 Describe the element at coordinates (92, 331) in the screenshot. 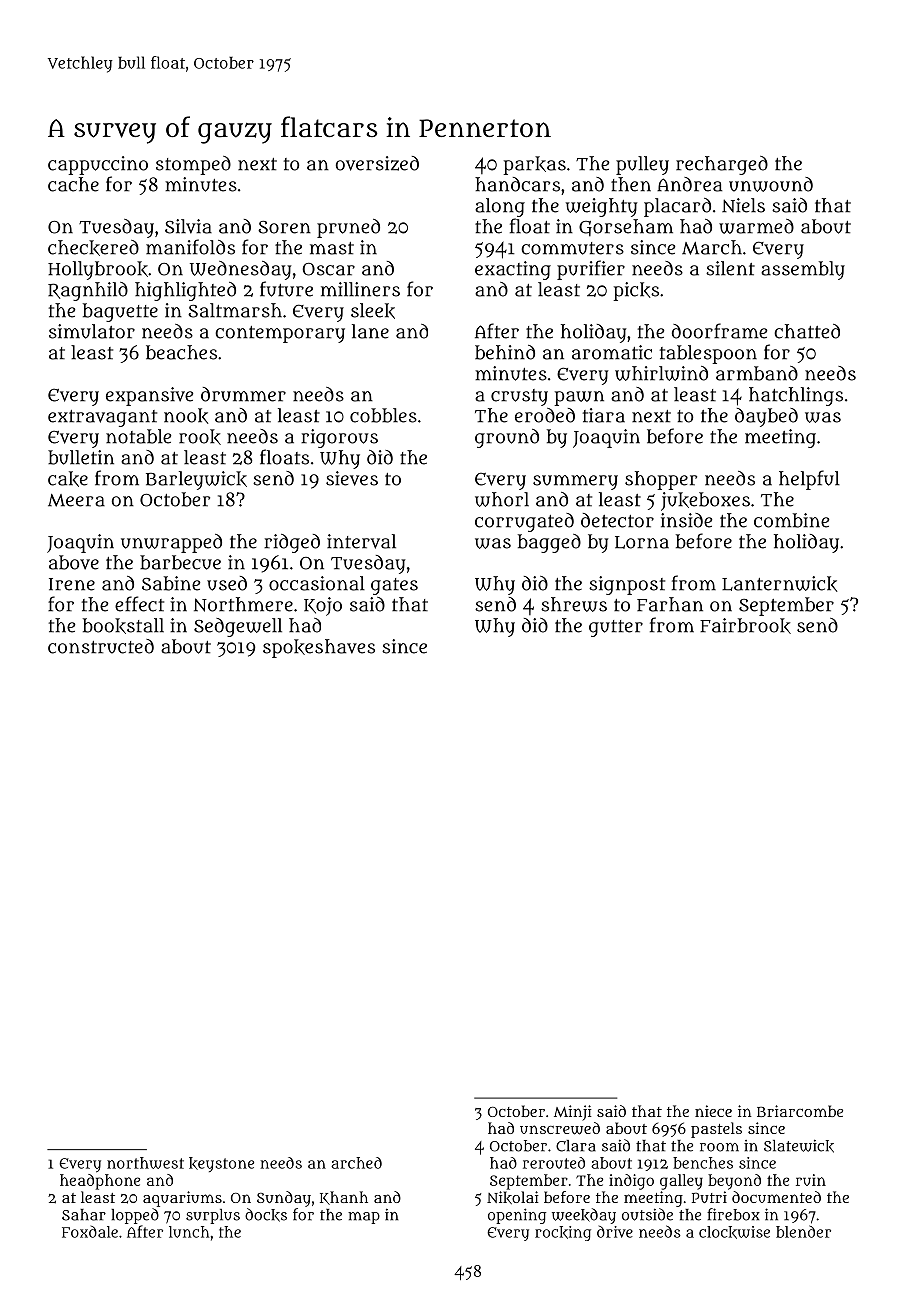

I see `simulator` at that location.
